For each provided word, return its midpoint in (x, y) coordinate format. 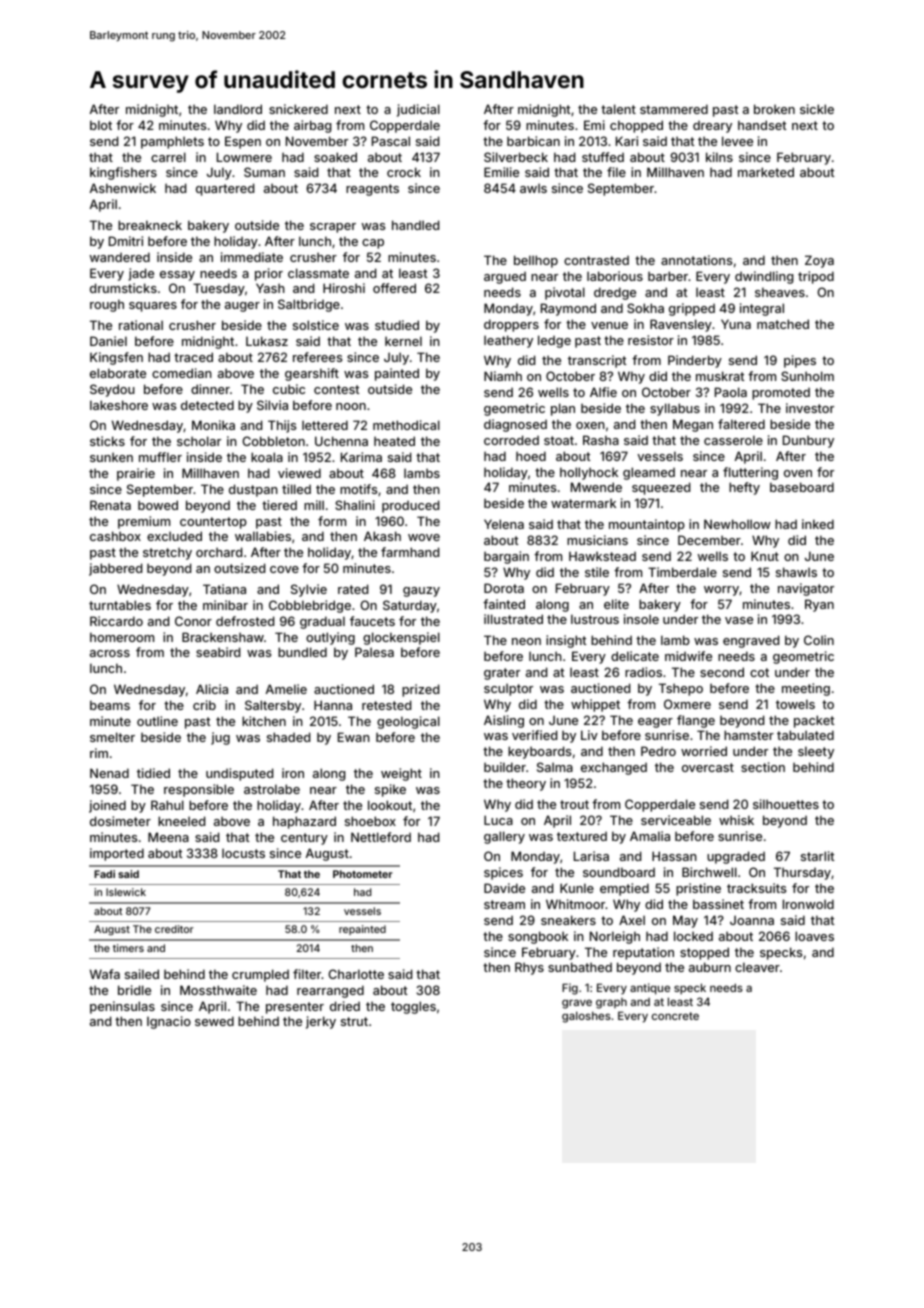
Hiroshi (344, 288)
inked (818, 524)
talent (618, 109)
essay (177, 276)
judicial (418, 110)
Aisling (504, 721)
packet (814, 721)
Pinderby (695, 361)
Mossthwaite (218, 990)
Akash (382, 536)
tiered (279, 505)
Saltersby (273, 706)
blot (101, 125)
